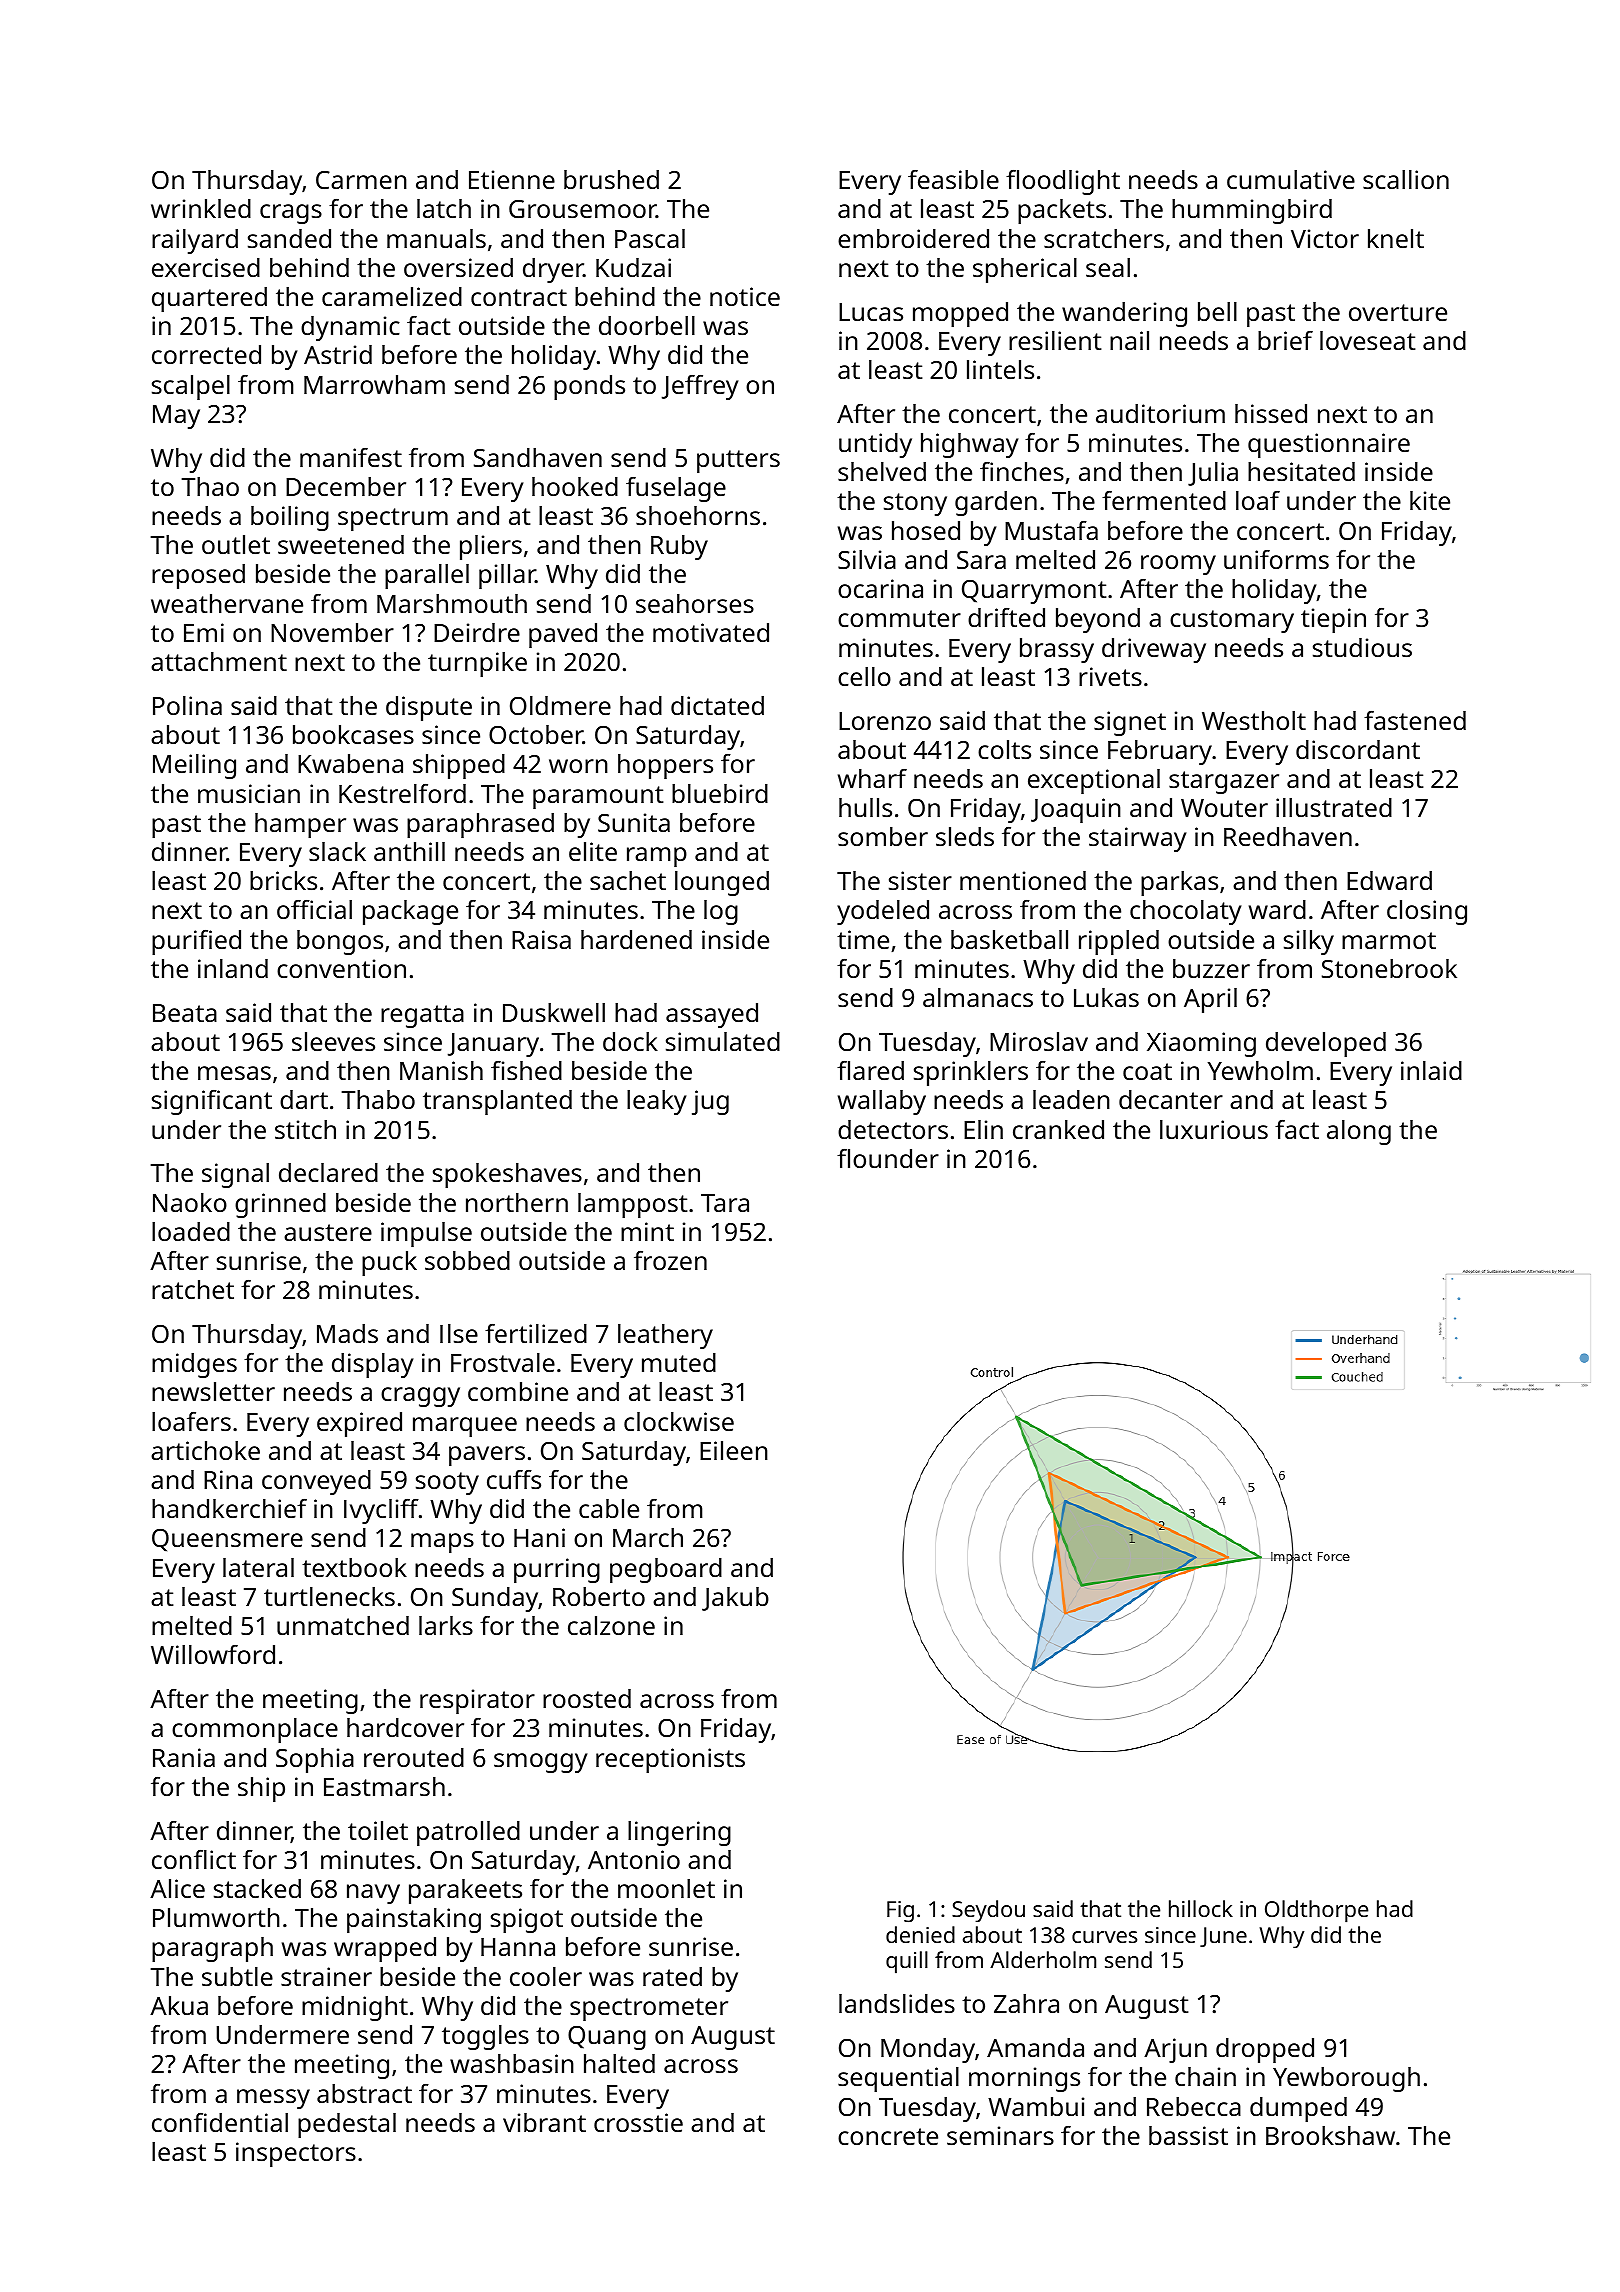 The width and height of the screenshot is (1620, 2292). What do you see at coordinates (1316, 1911) in the screenshot?
I see `Oldthorpe` at bounding box center [1316, 1911].
